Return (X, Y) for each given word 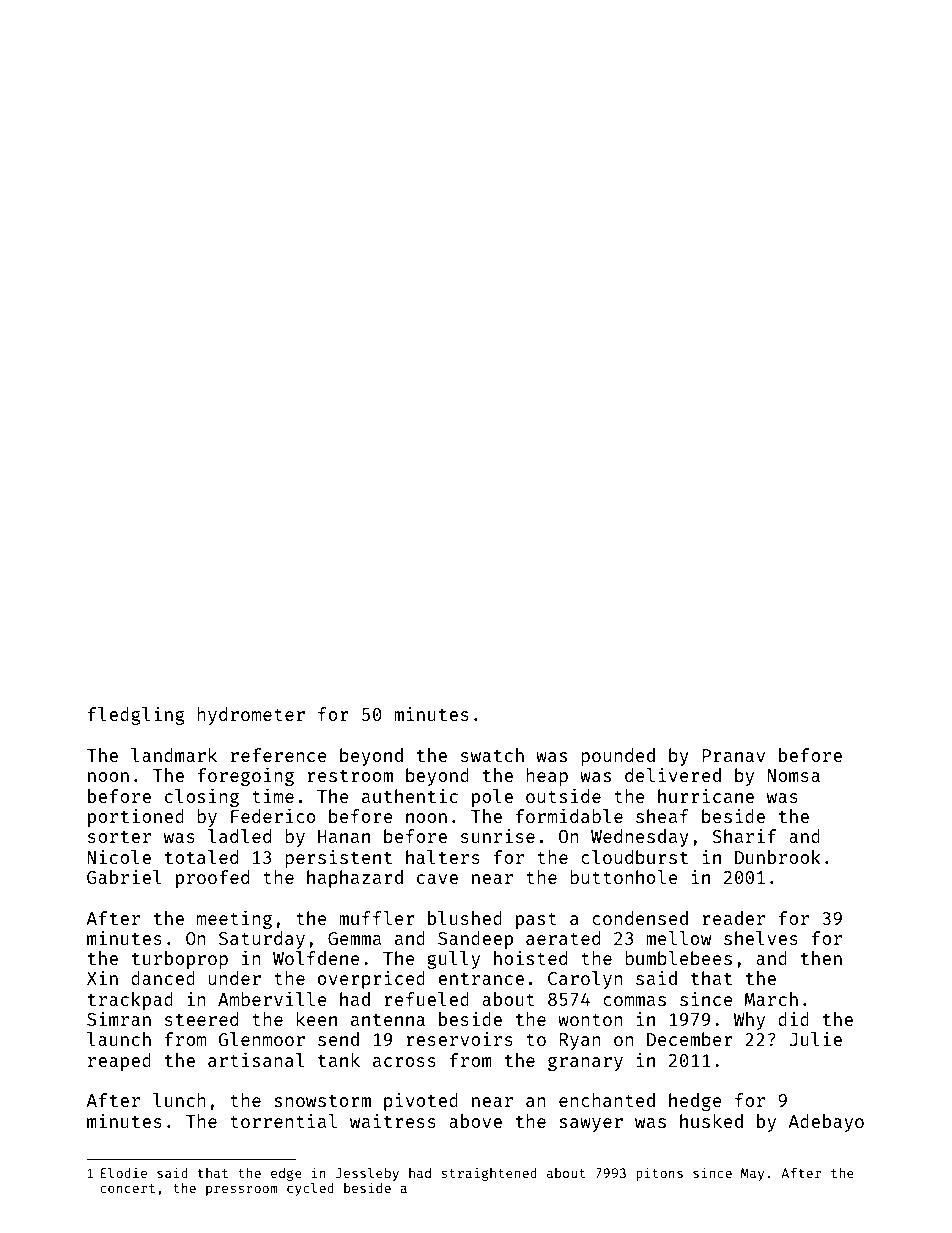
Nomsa (794, 775)
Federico (273, 816)
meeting (234, 920)
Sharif (744, 836)
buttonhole (624, 877)
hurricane (706, 796)
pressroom (242, 1190)
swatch (492, 755)
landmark (174, 755)
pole (492, 798)
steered (201, 1019)
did (793, 1019)
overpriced (371, 980)
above (475, 1121)
